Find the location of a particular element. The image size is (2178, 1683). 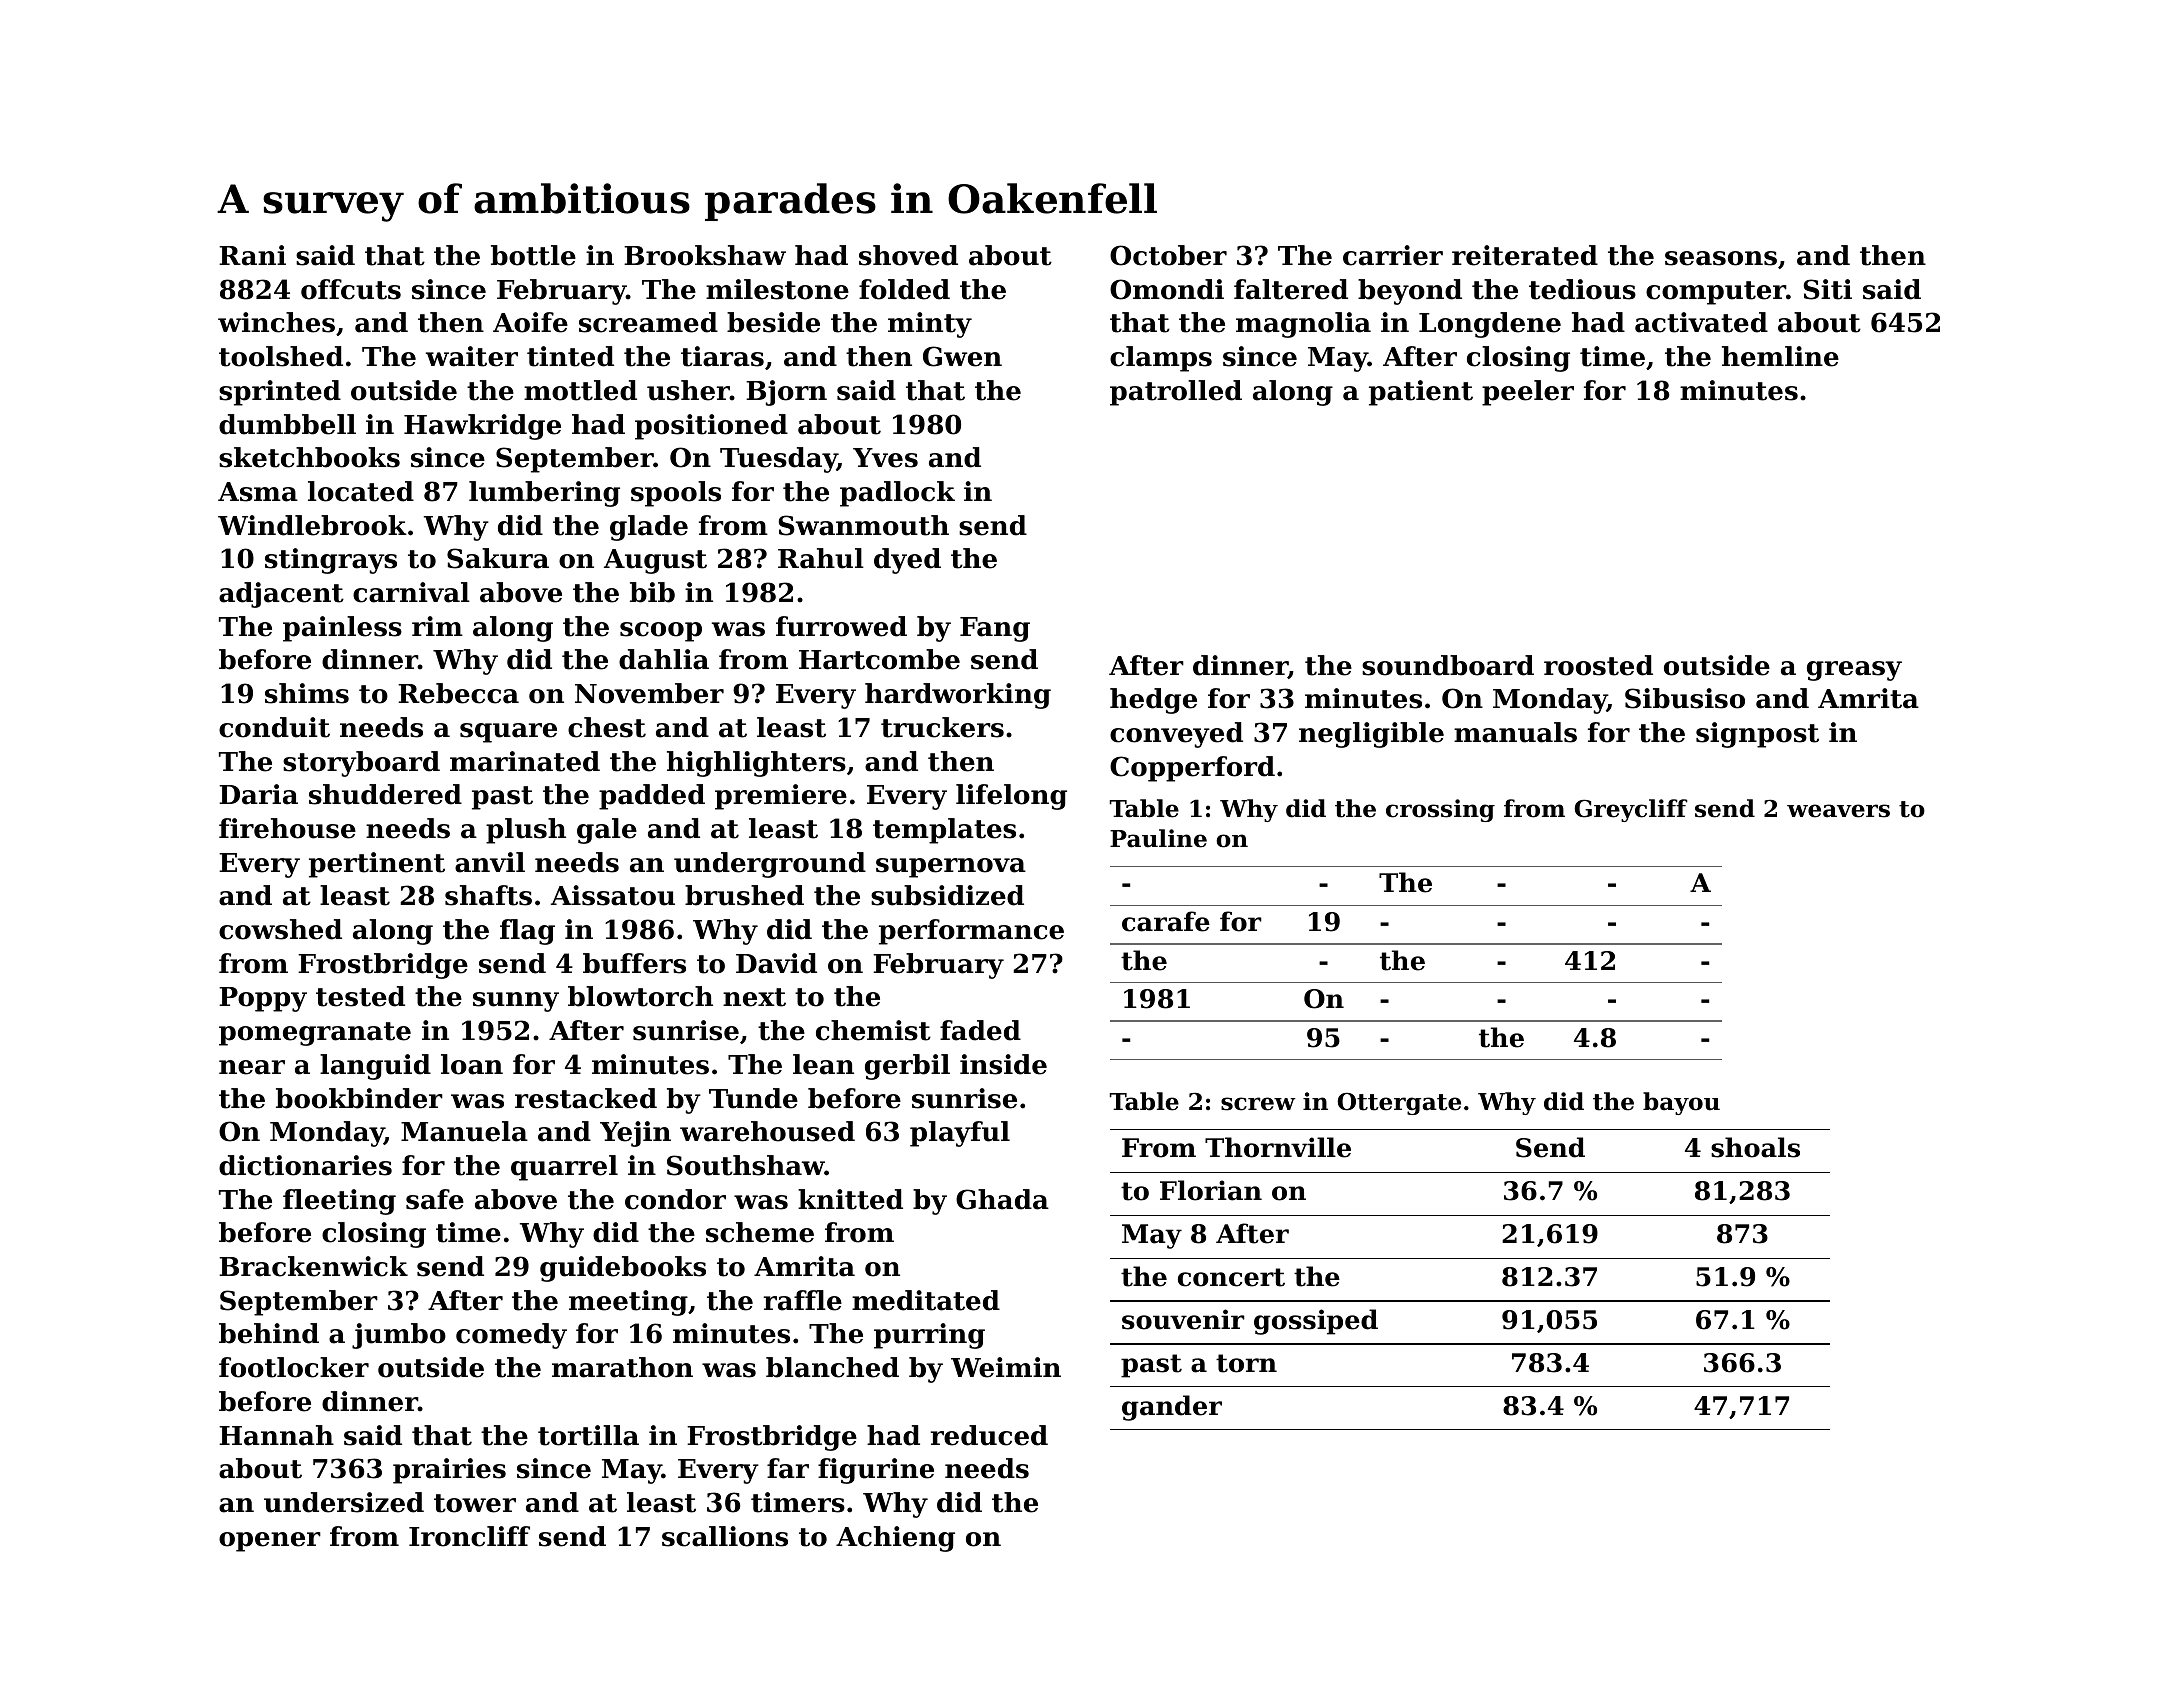

meditated is located at coordinates (926, 1300).
